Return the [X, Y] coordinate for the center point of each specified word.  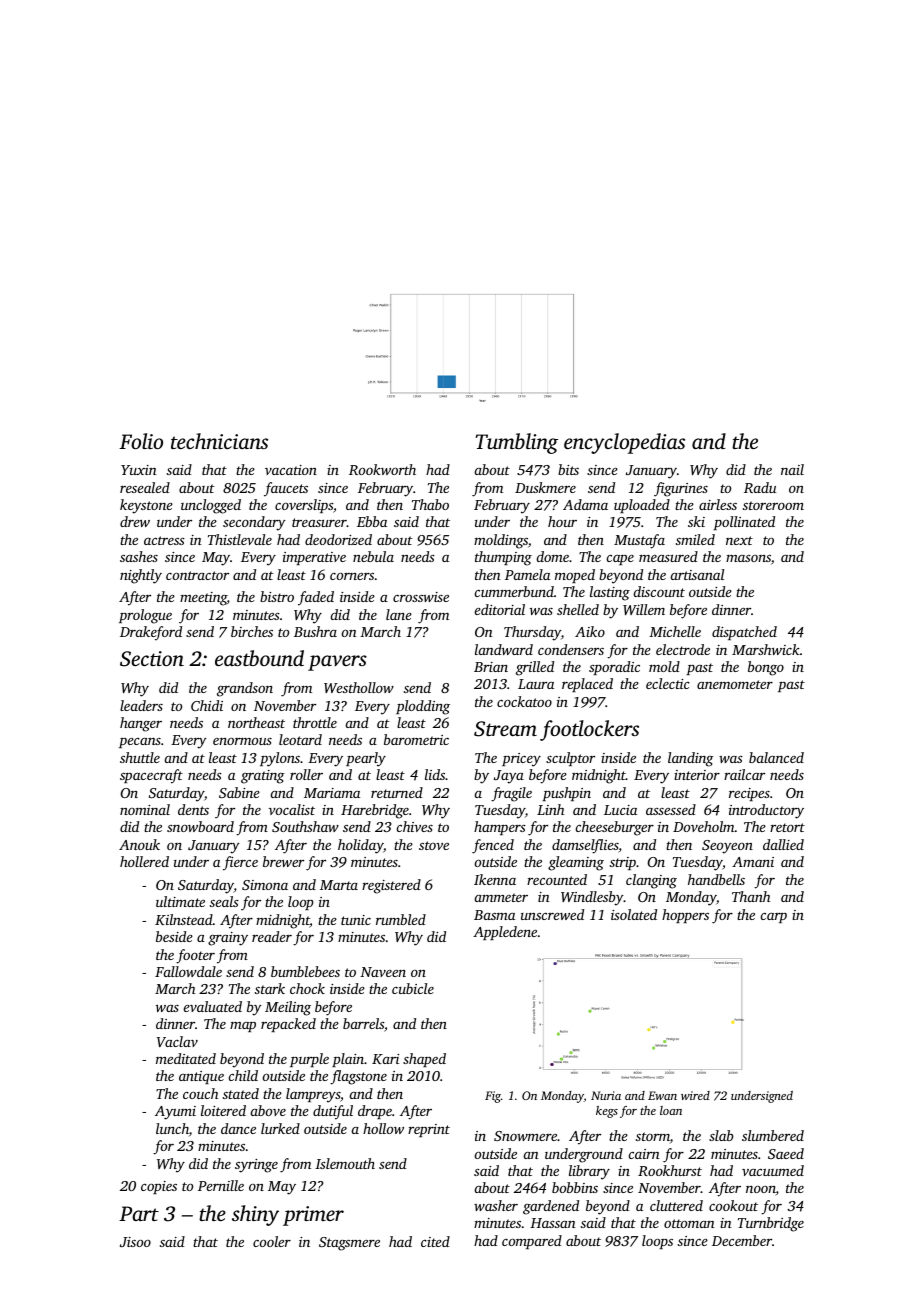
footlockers [589, 730]
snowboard [200, 826]
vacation [291, 470]
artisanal [697, 574]
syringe [256, 1166]
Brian [491, 667]
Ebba [372, 521]
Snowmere [525, 1136]
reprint [429, 1130]
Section [152, 659]
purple [309, 1060]
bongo [766, 668]
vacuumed [773, 1170]
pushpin [567, 794]
